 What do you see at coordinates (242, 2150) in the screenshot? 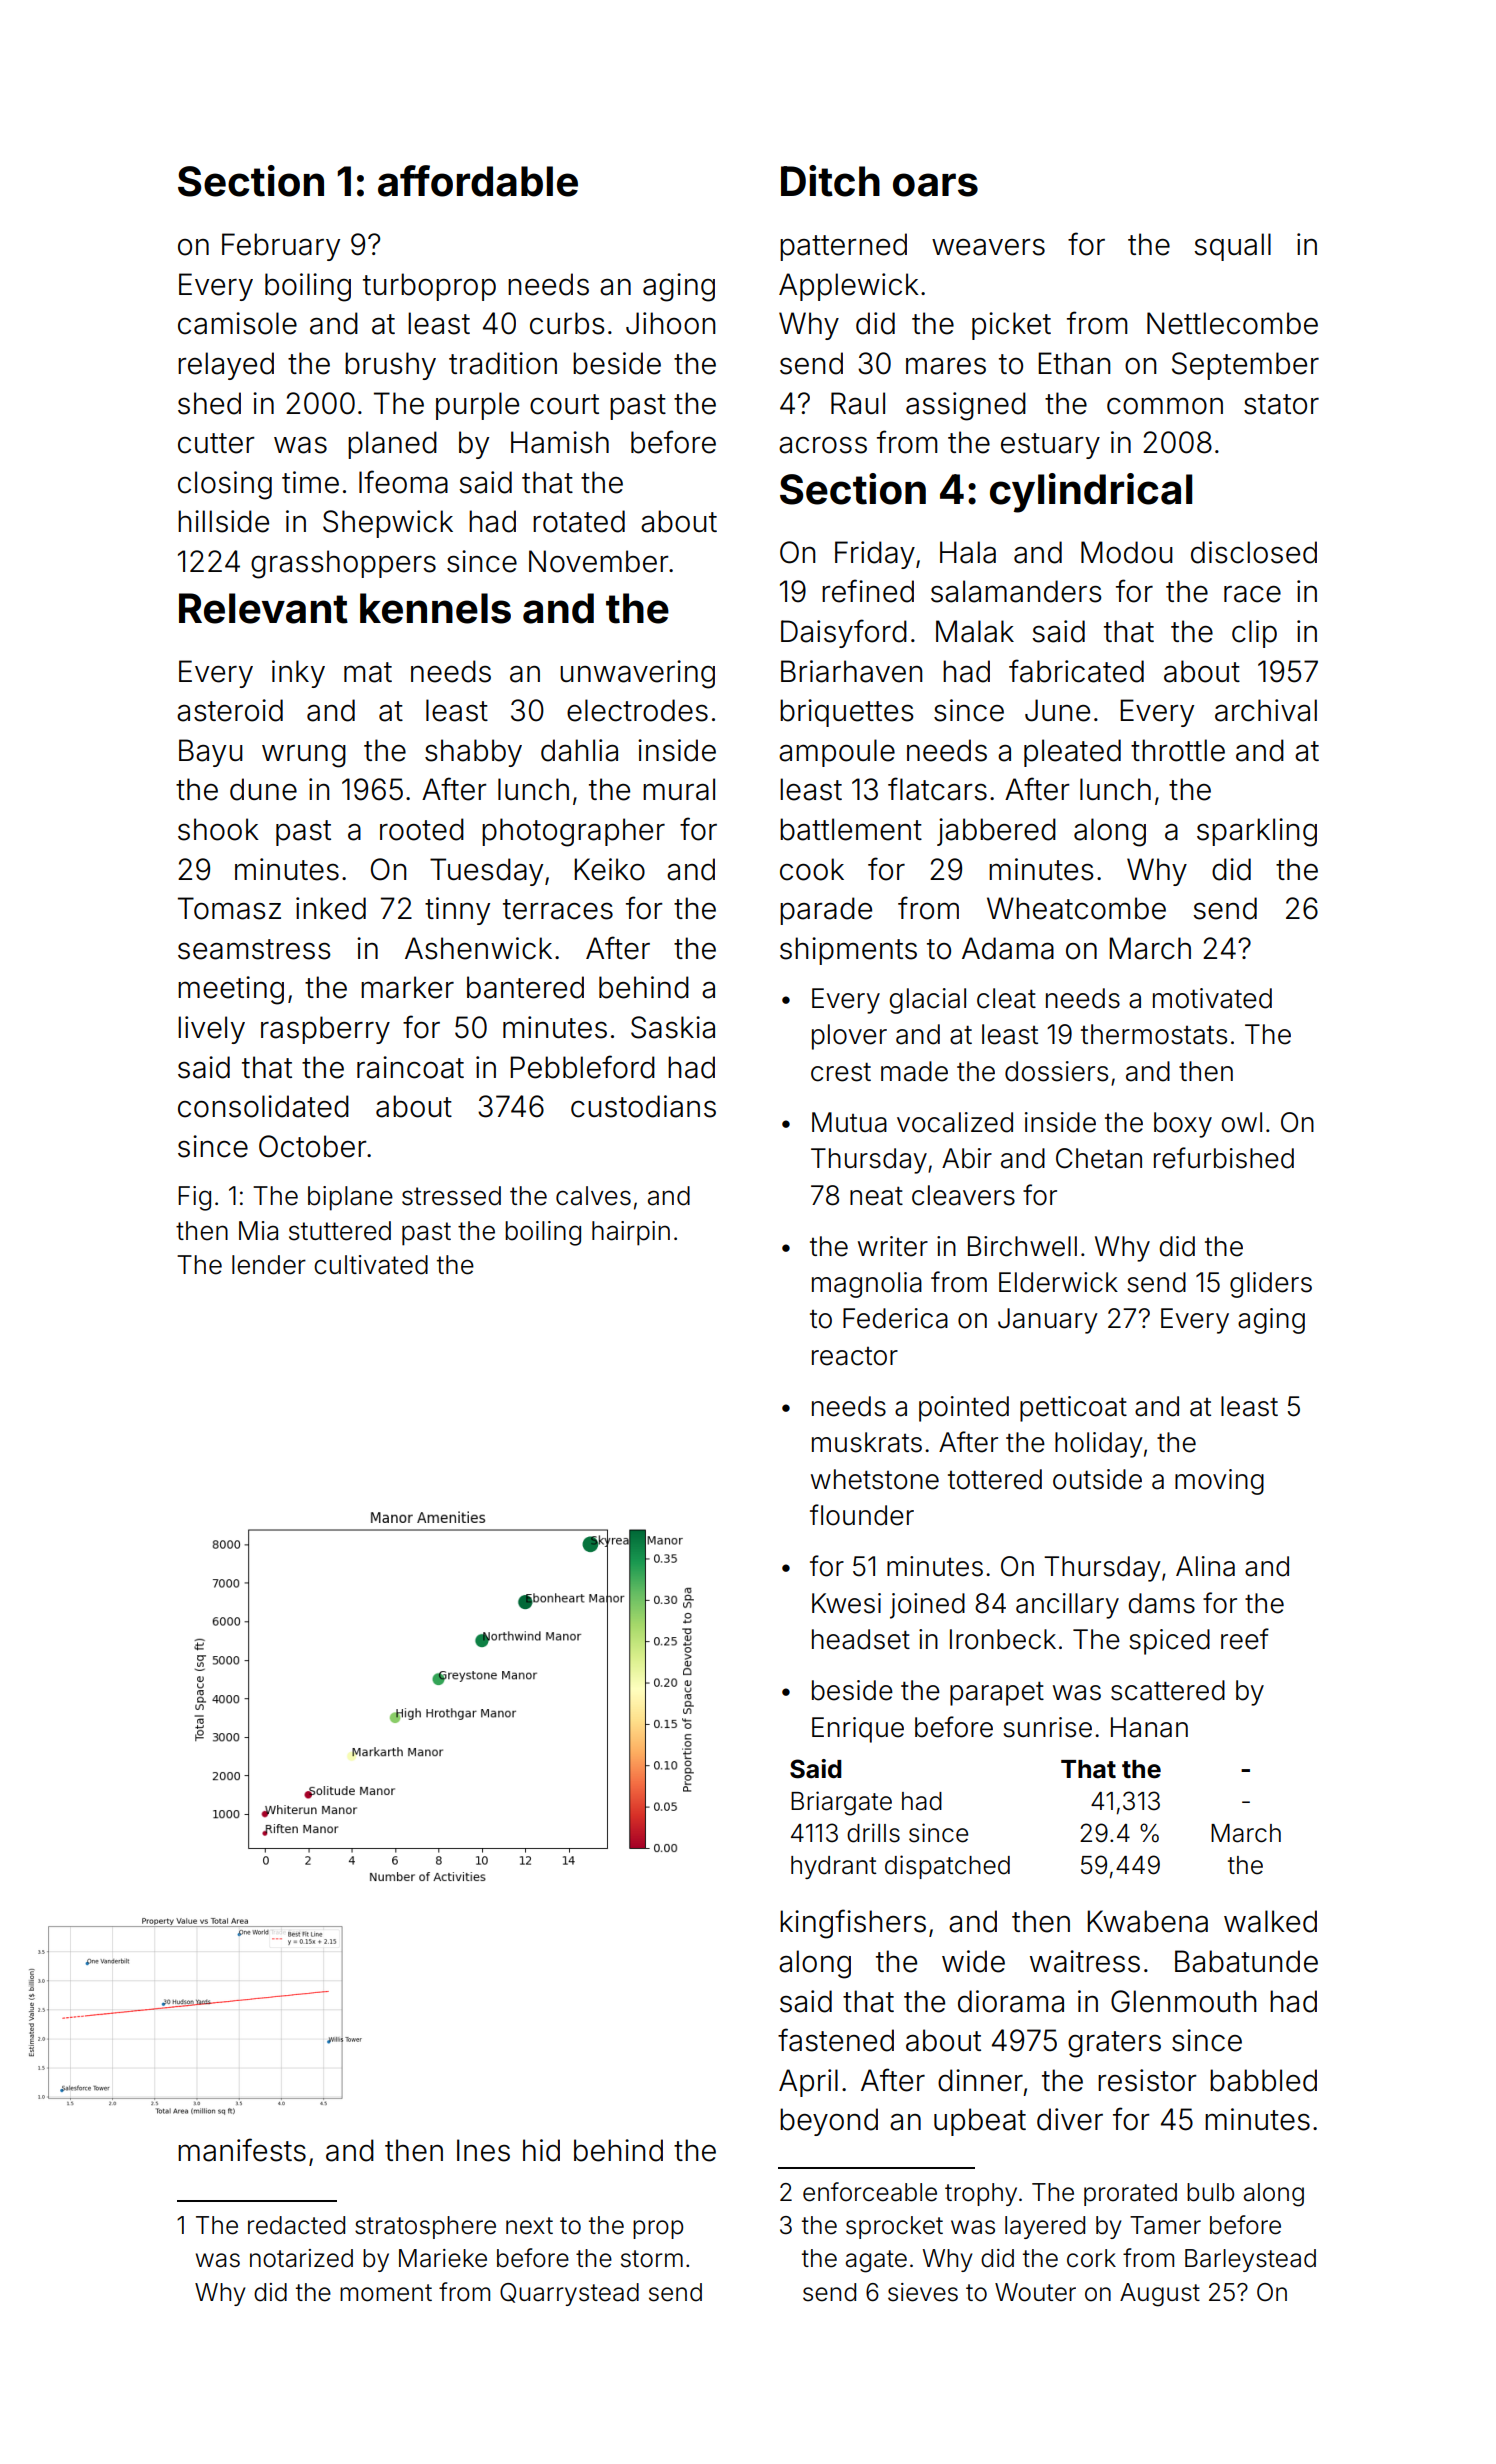
I see `manifests` at bounding box center [242, 2150].
